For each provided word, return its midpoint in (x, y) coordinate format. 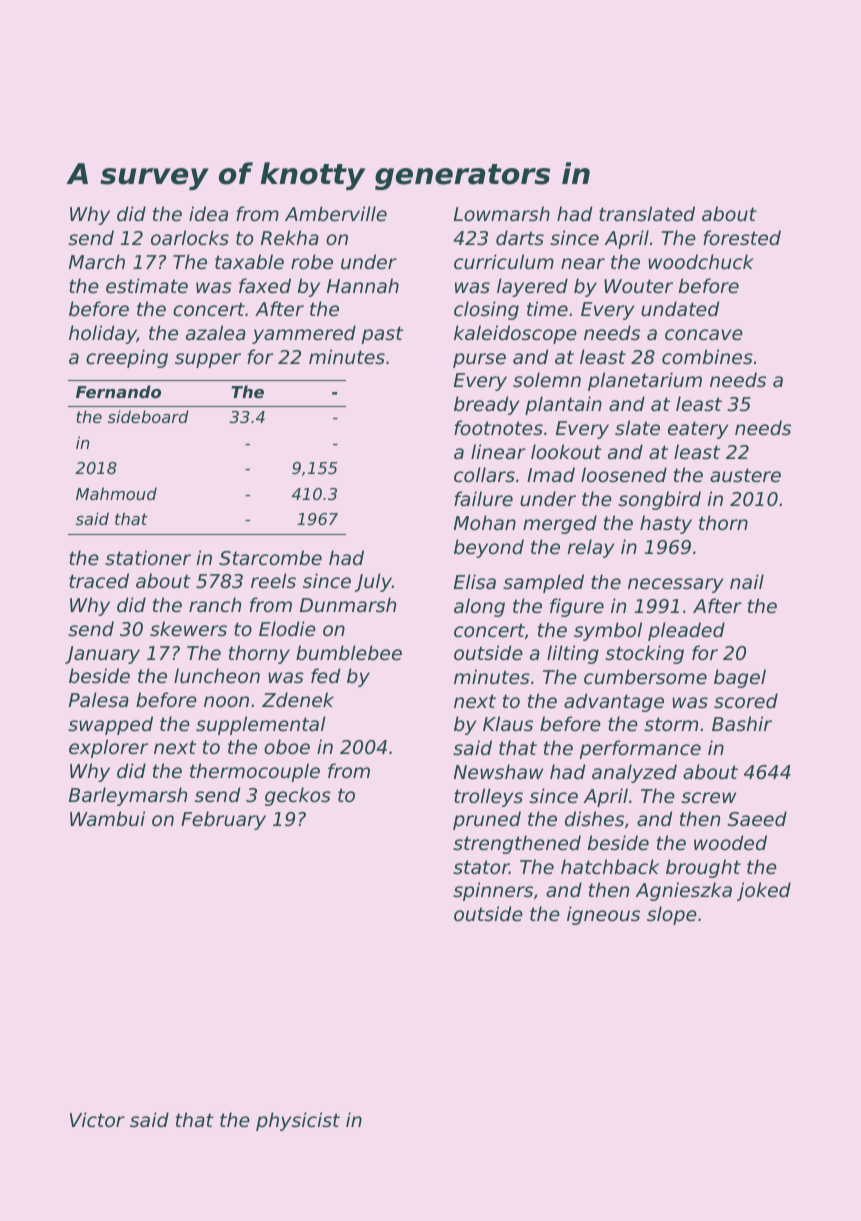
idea (208, 213)
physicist (298, 1121)
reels (273, 581)
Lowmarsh (502, 213)
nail (747, 581)
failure (483, 498)
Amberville (336, 214)
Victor (97, 1120)
